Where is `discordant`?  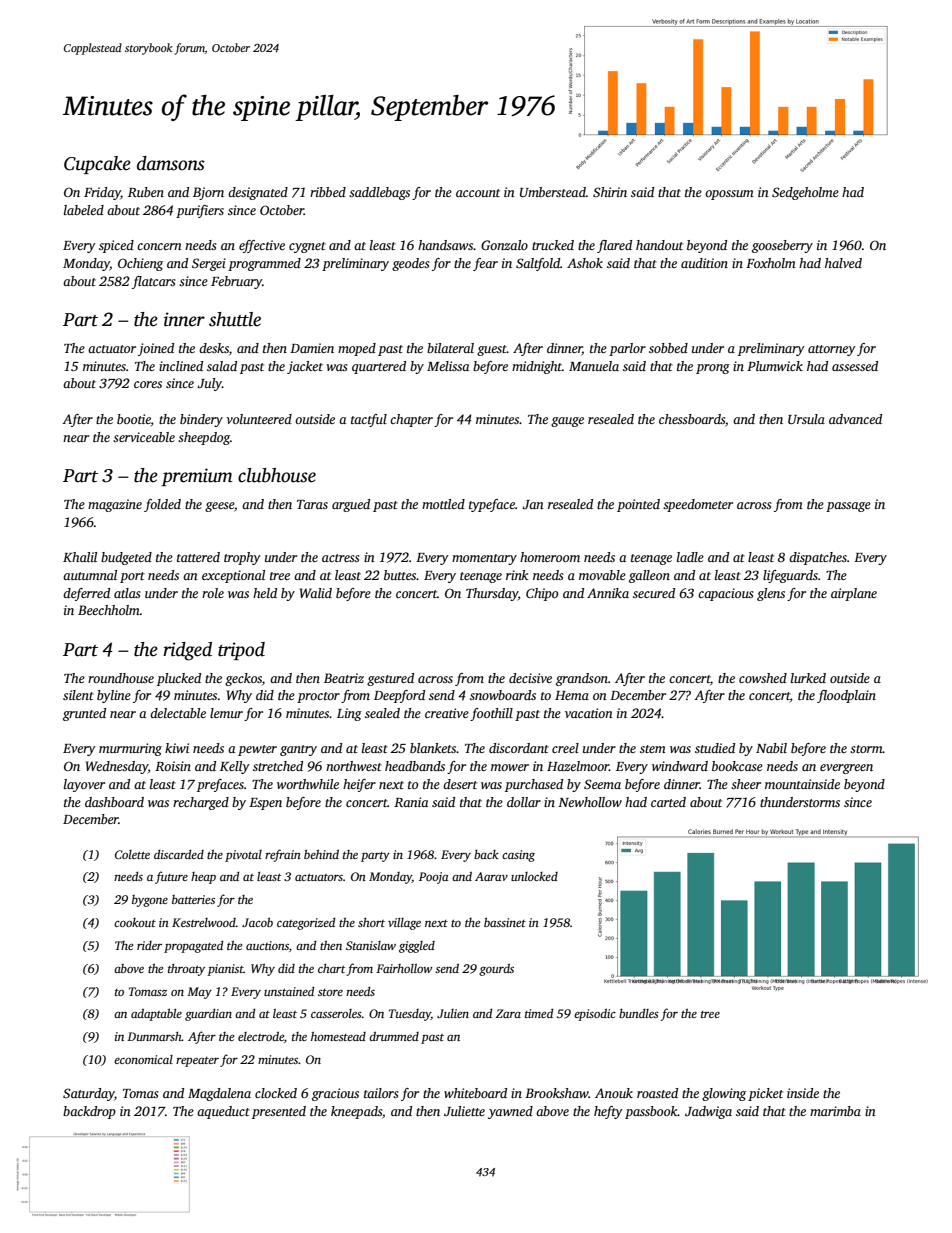 discordant is located at coordinates (519, 748).
